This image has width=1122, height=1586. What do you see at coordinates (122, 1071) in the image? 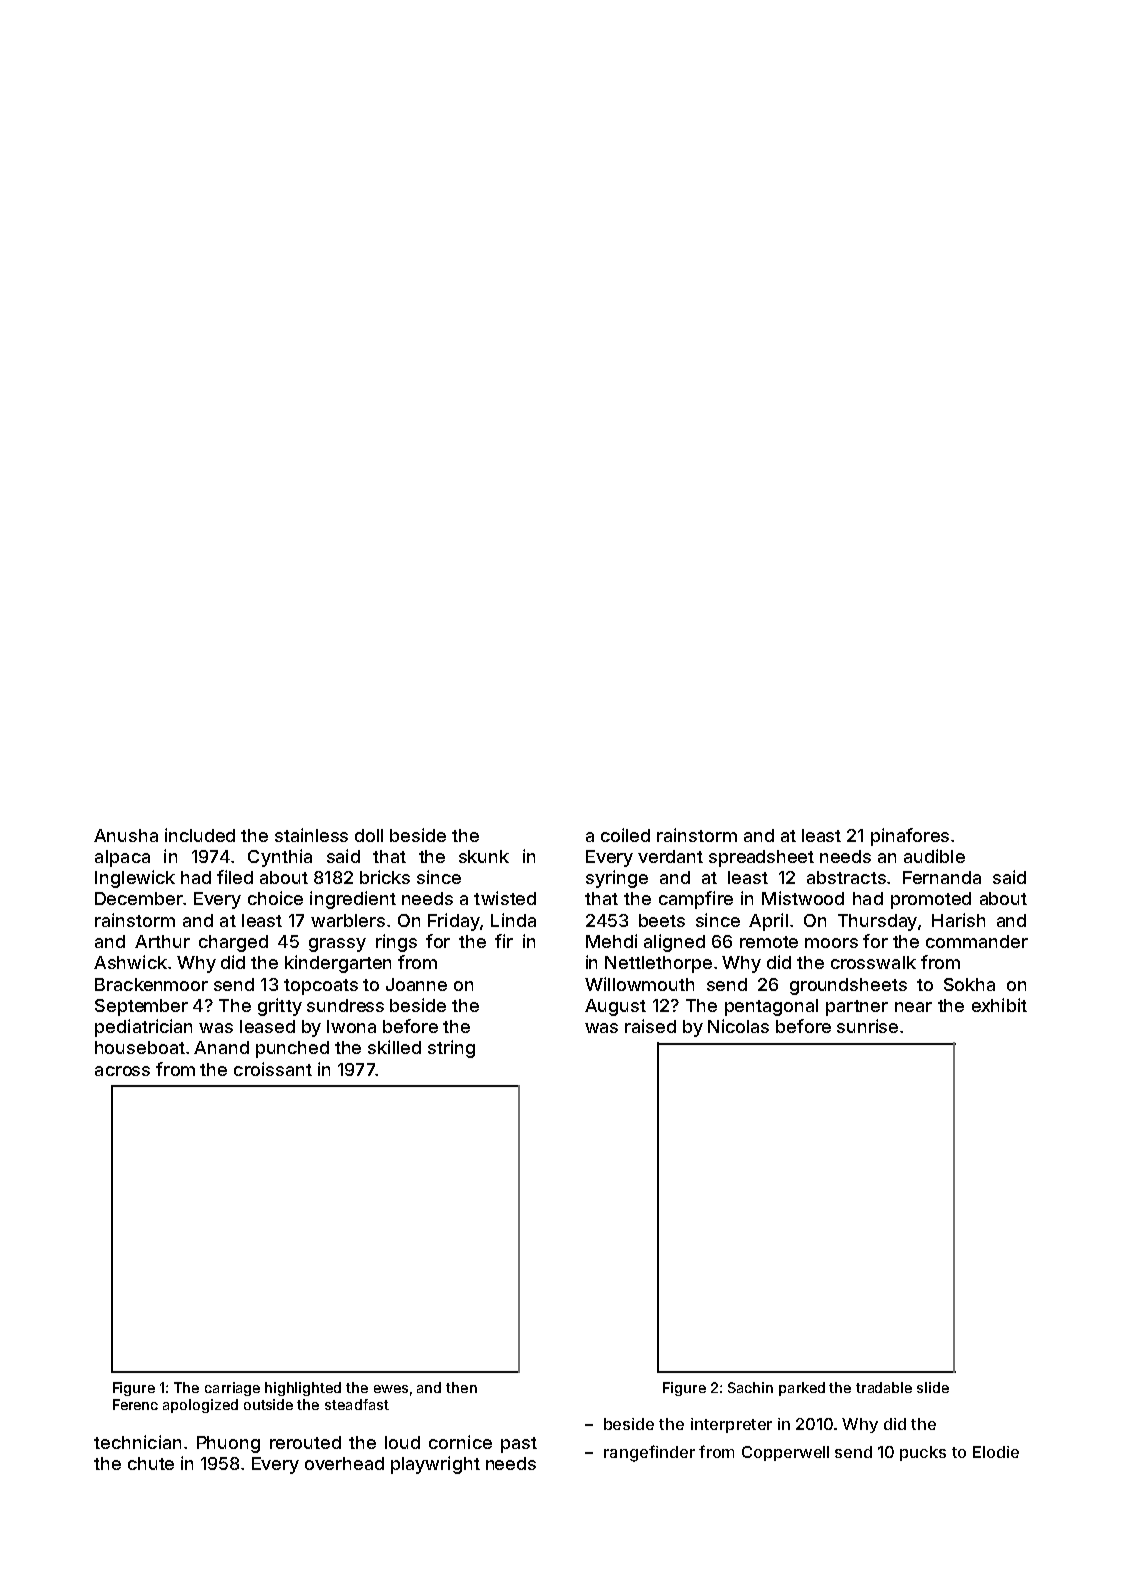
I see `across` at bounding box center [122, 1071].
